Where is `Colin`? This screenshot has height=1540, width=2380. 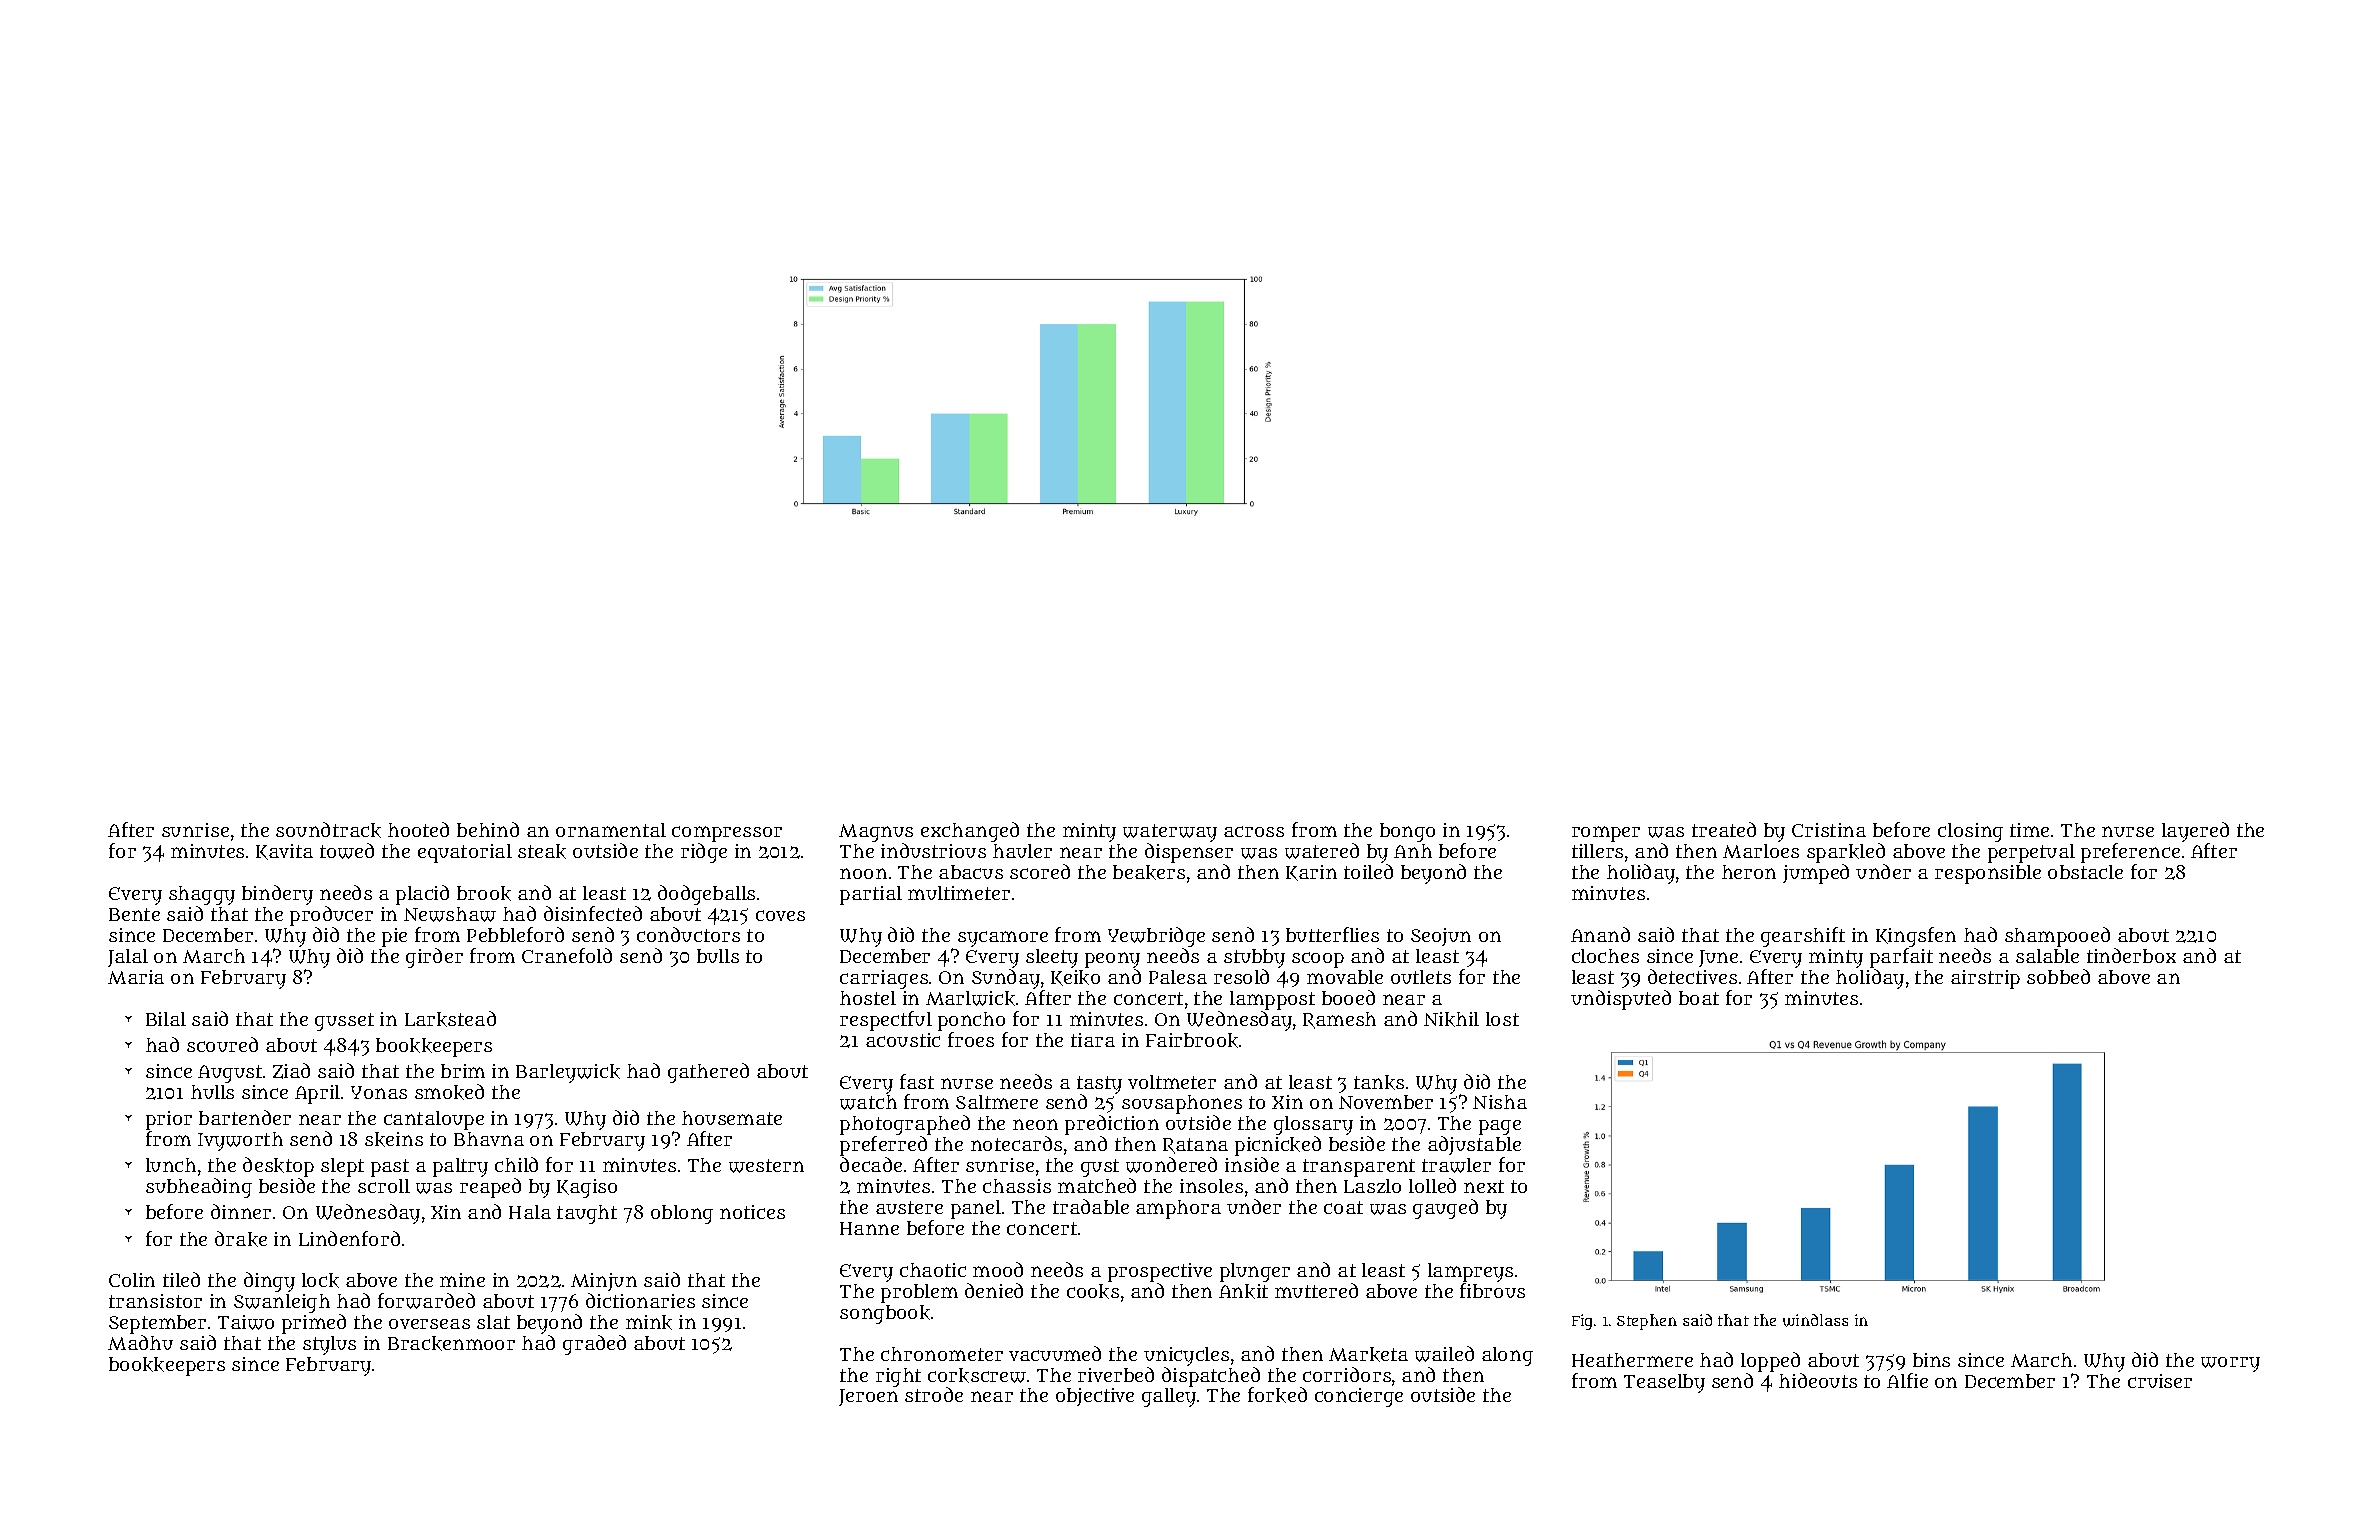 Colin is located at coordinates (132, 1280).
